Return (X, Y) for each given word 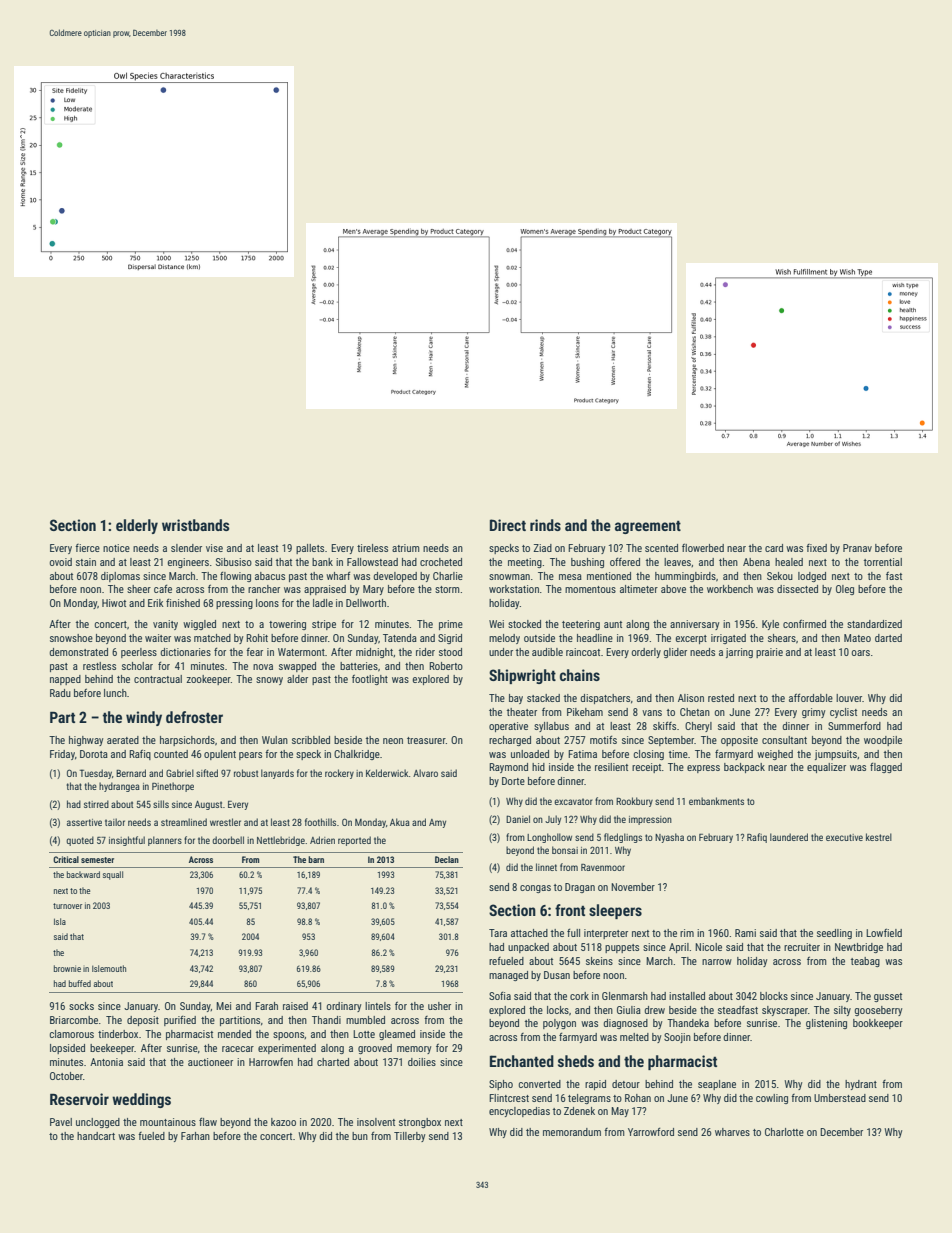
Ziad (542, 548)
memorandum (572, 1132)
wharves (732, 1132)
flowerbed (703, 547)
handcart (96, 1136)
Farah (266, 1006)
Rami (745, 933)
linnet (546, 867)
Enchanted (522, 1061)
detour (626, 1084)
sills (161, 804)
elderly (137, 526)
